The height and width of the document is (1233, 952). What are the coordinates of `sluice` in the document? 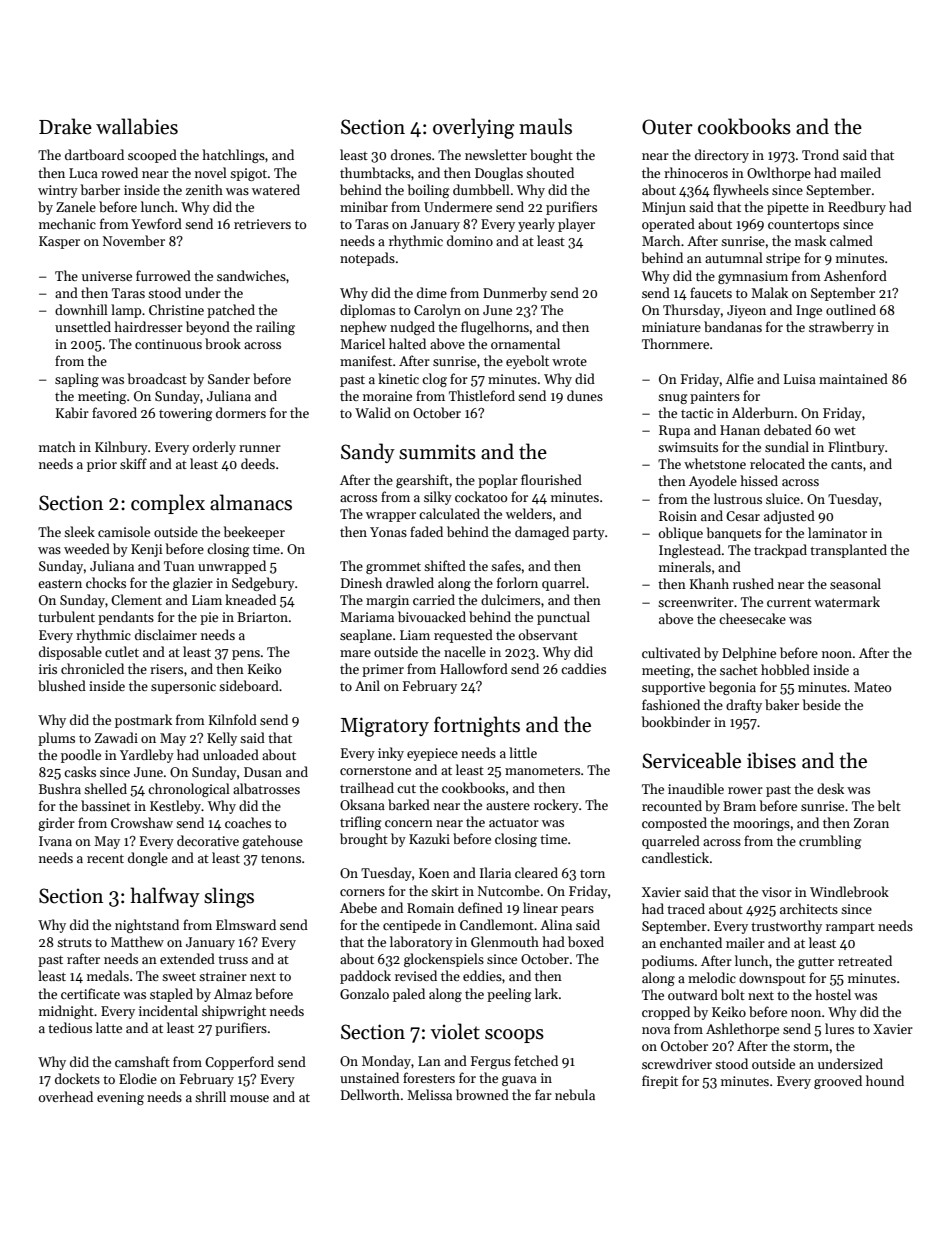 It's located at (783, 498).
